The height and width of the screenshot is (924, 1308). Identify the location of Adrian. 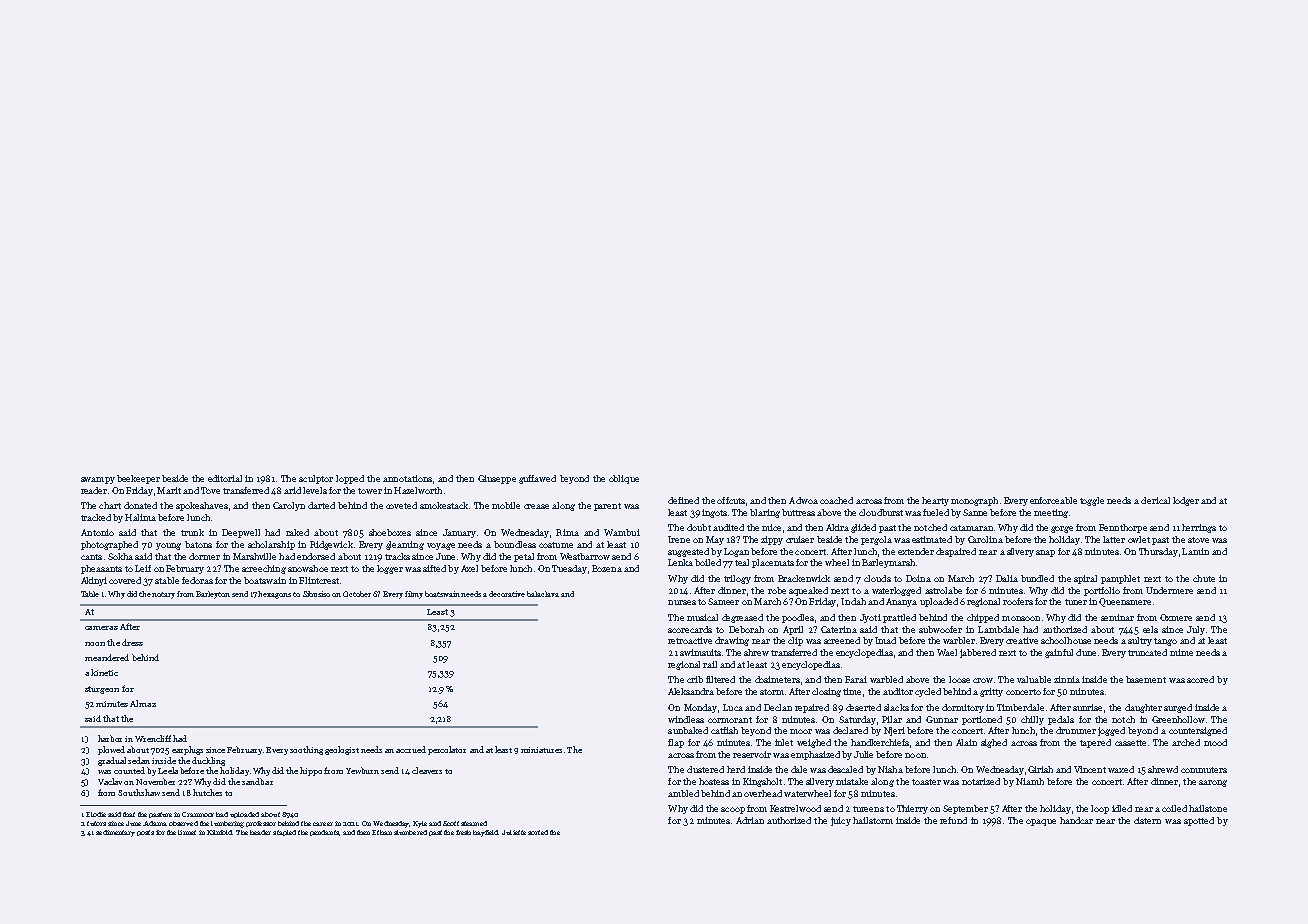
(750, 820).
